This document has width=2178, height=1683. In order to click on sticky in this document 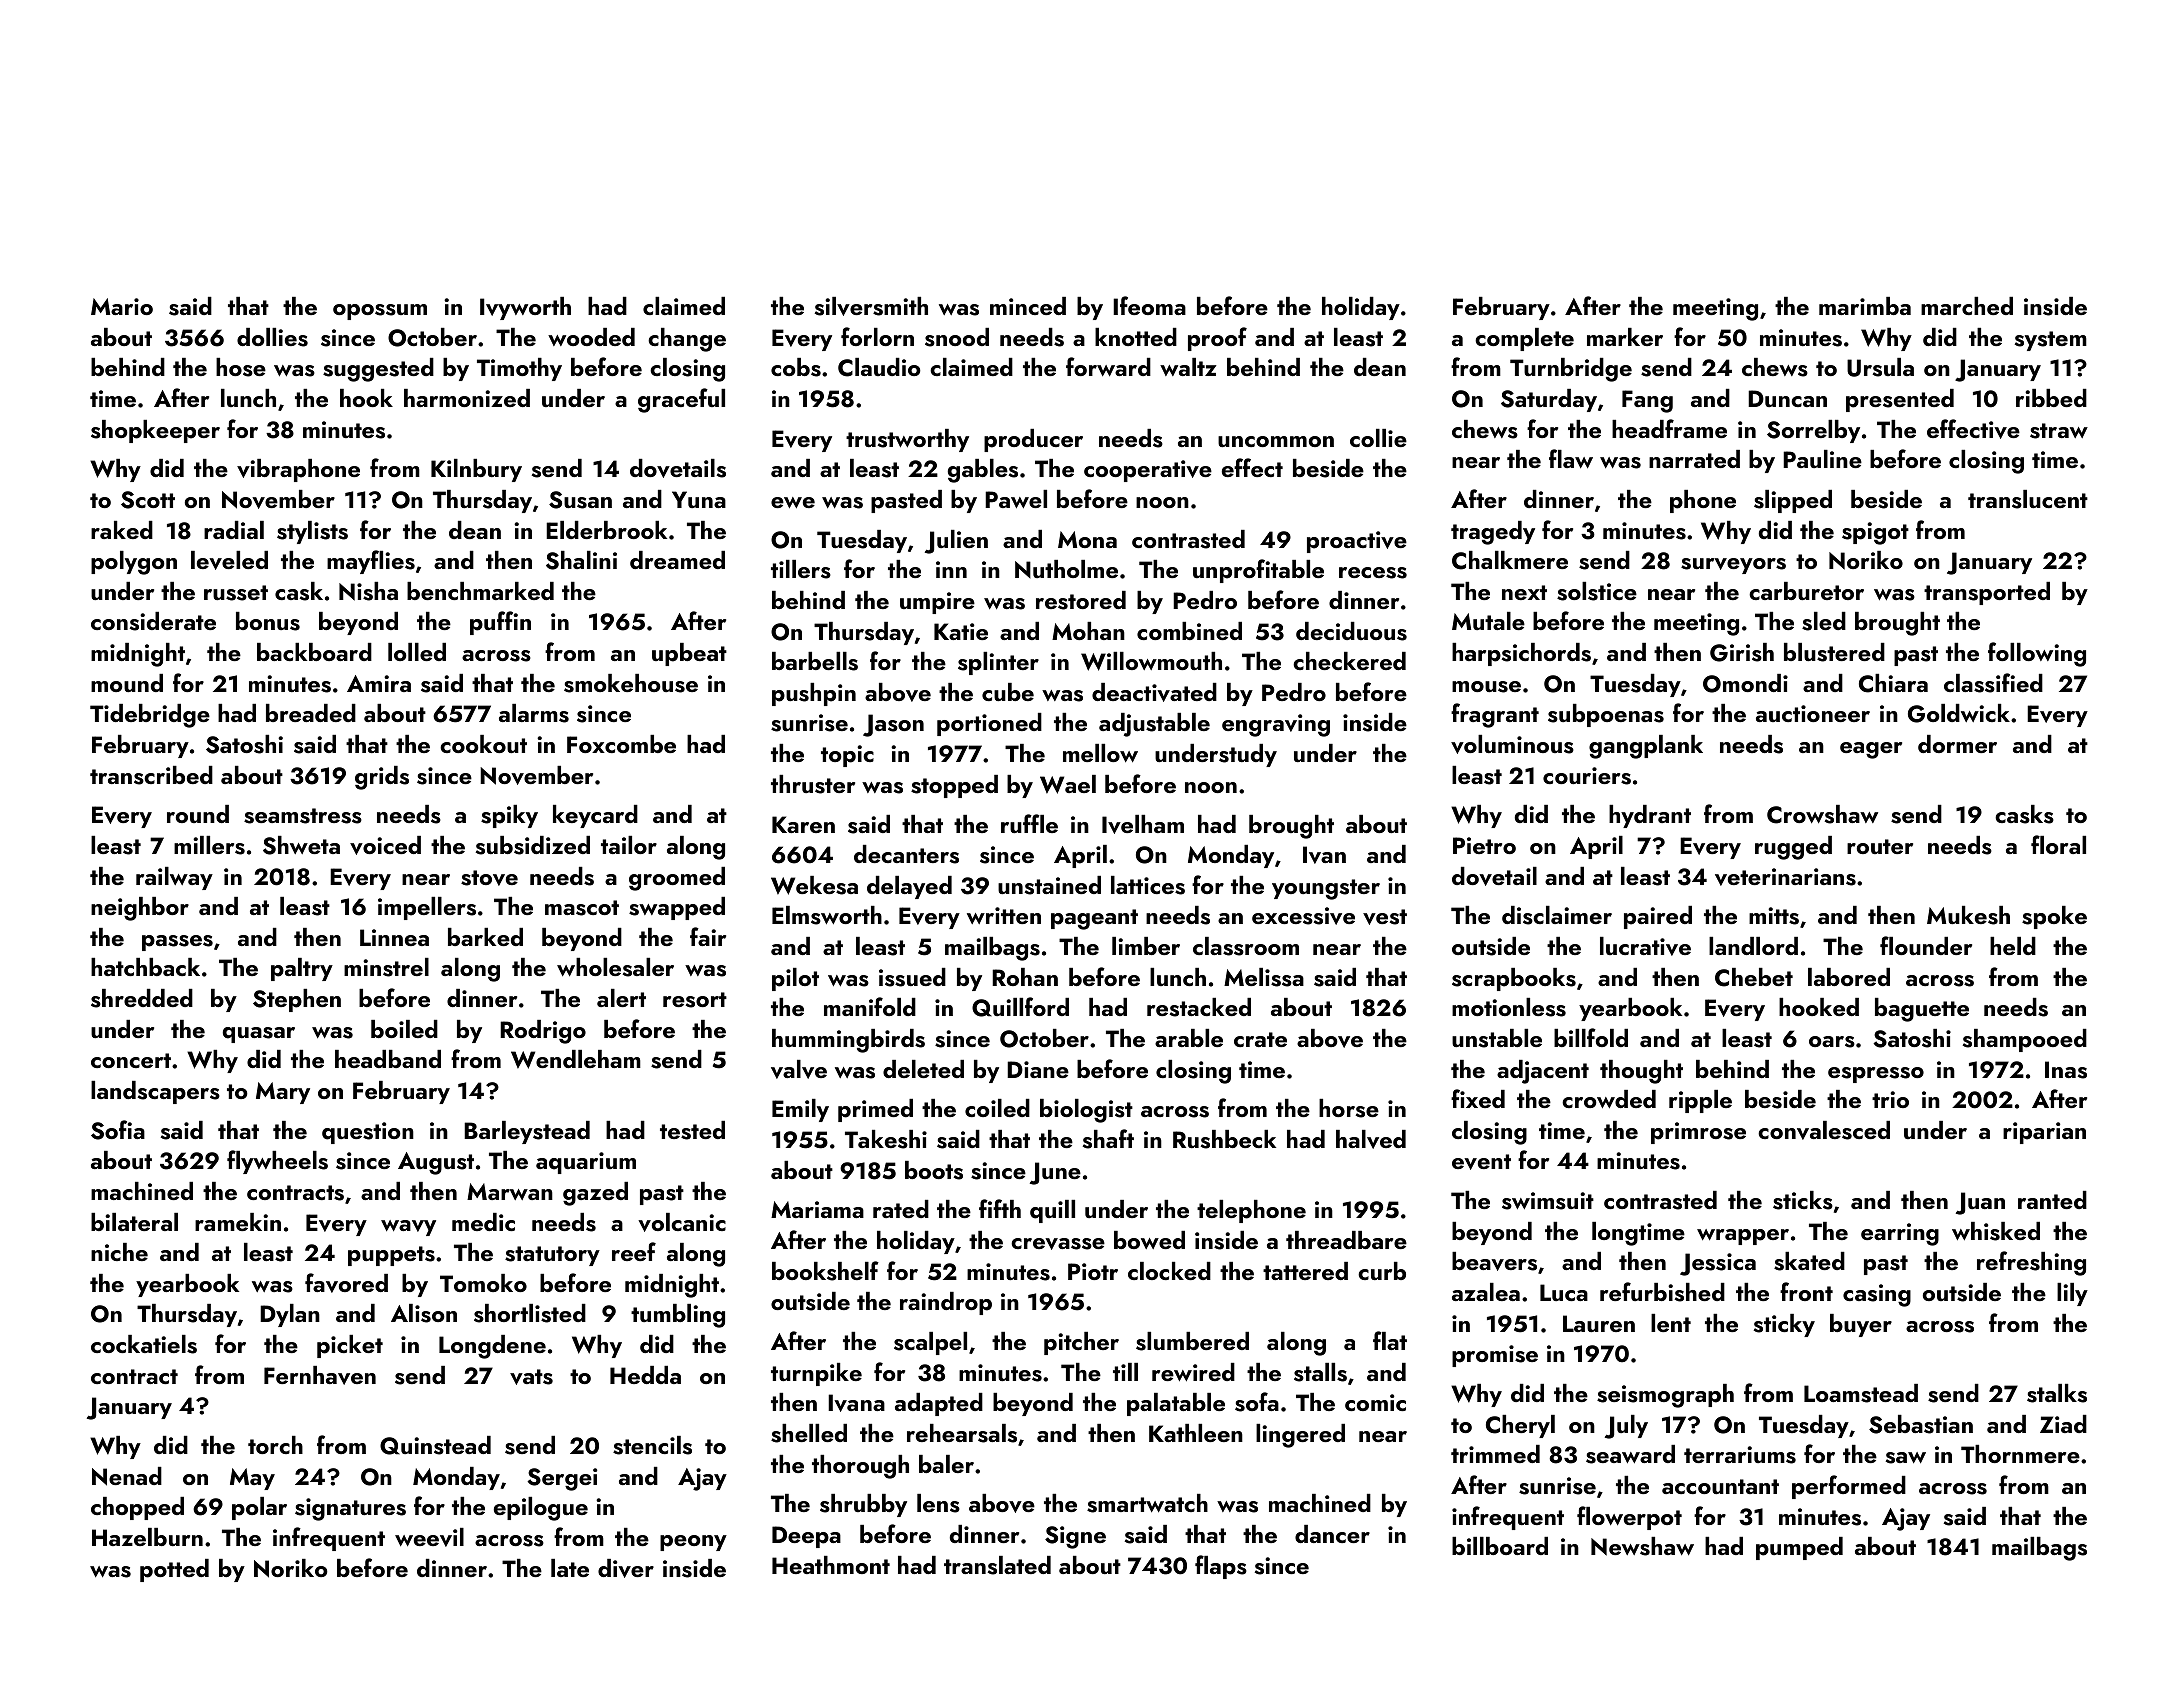, I will do `click(1784, 1325)`.
